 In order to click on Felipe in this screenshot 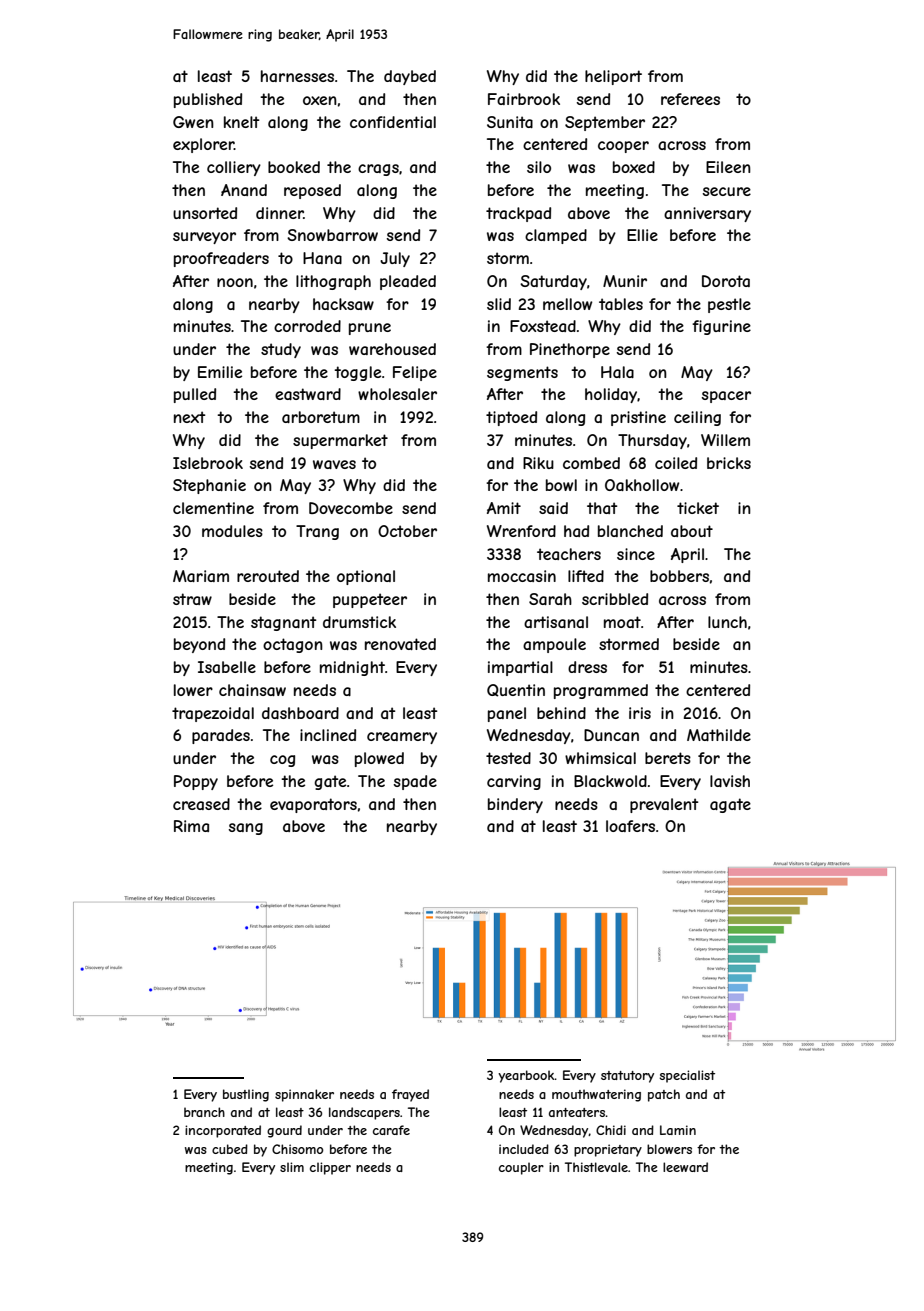, I will do `click(415, 373)`.
